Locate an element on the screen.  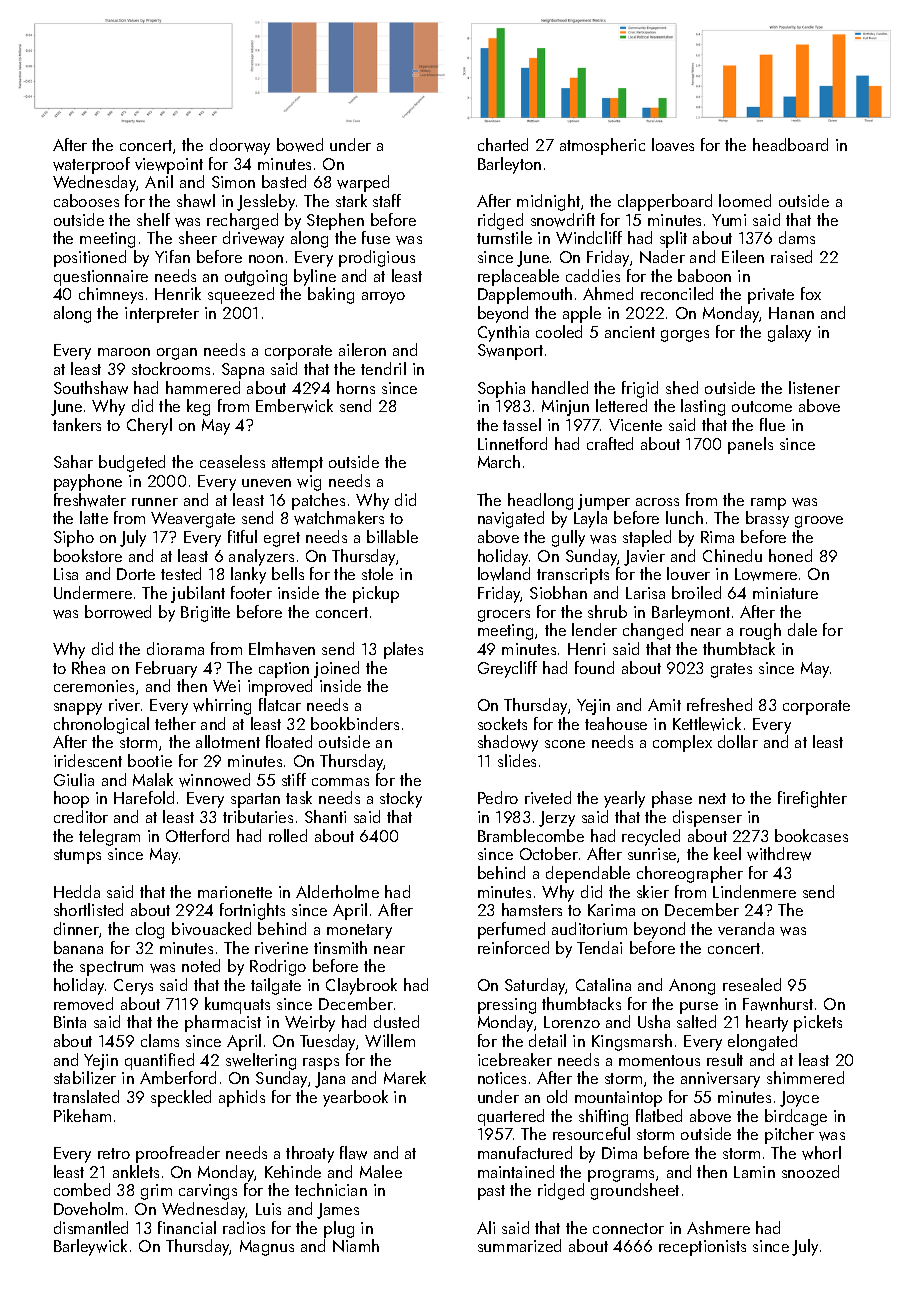
doorway is located at coordinates (240, 146).
